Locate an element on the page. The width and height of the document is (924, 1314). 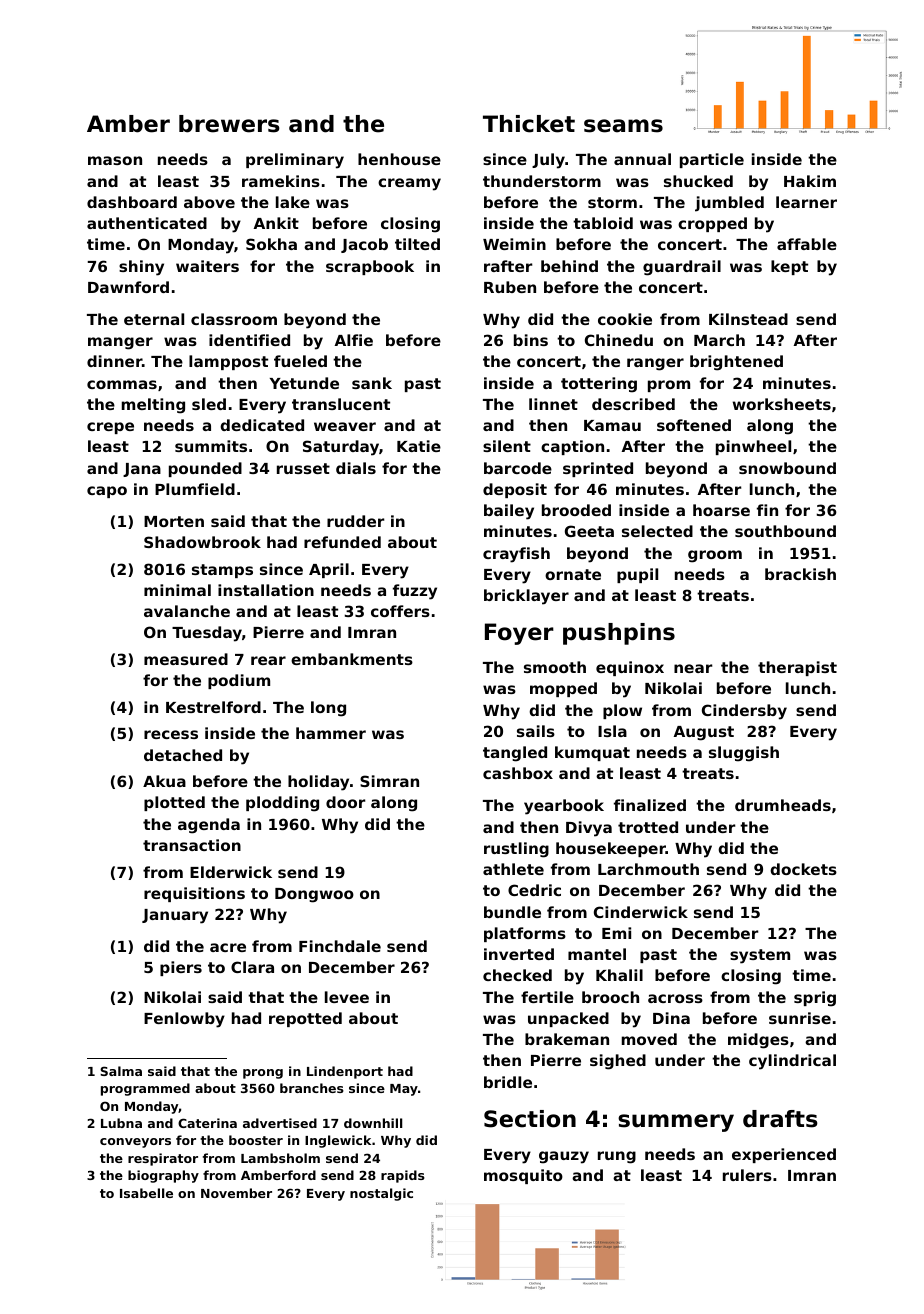
Ankit is located at coordinates (276, 223).
